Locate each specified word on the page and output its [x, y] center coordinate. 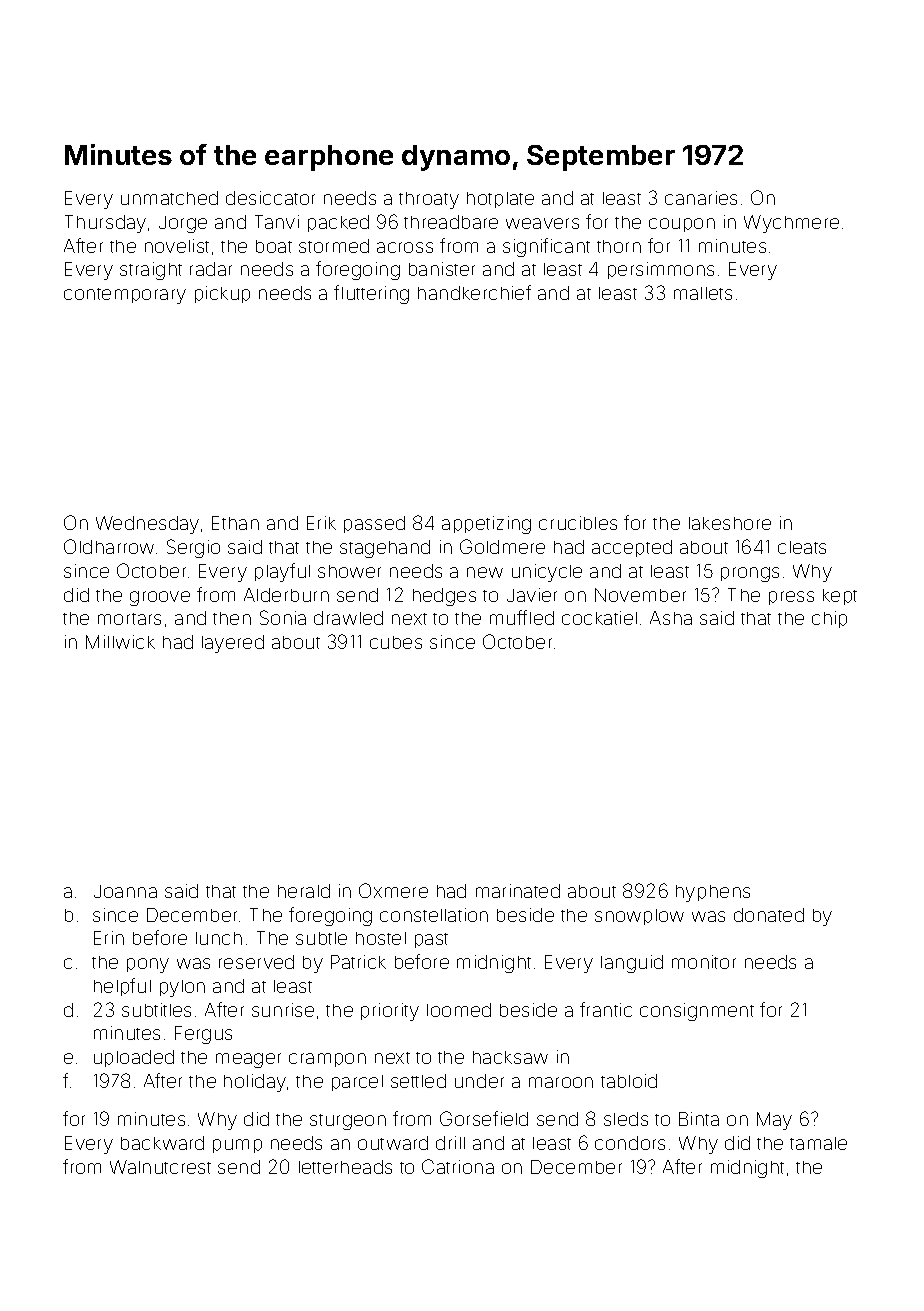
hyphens [713, 893]
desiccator [270, 198]
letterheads [345, 1167]
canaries [701, 198]
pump [237, 1146]
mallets [703, 293]
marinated [518, 891]
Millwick [120, 642]
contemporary [125, 296]
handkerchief [474, 292]
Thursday [105, 224]
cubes [396, 642]
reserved [256, 962]
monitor [704, 962]
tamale [818, 1143]
